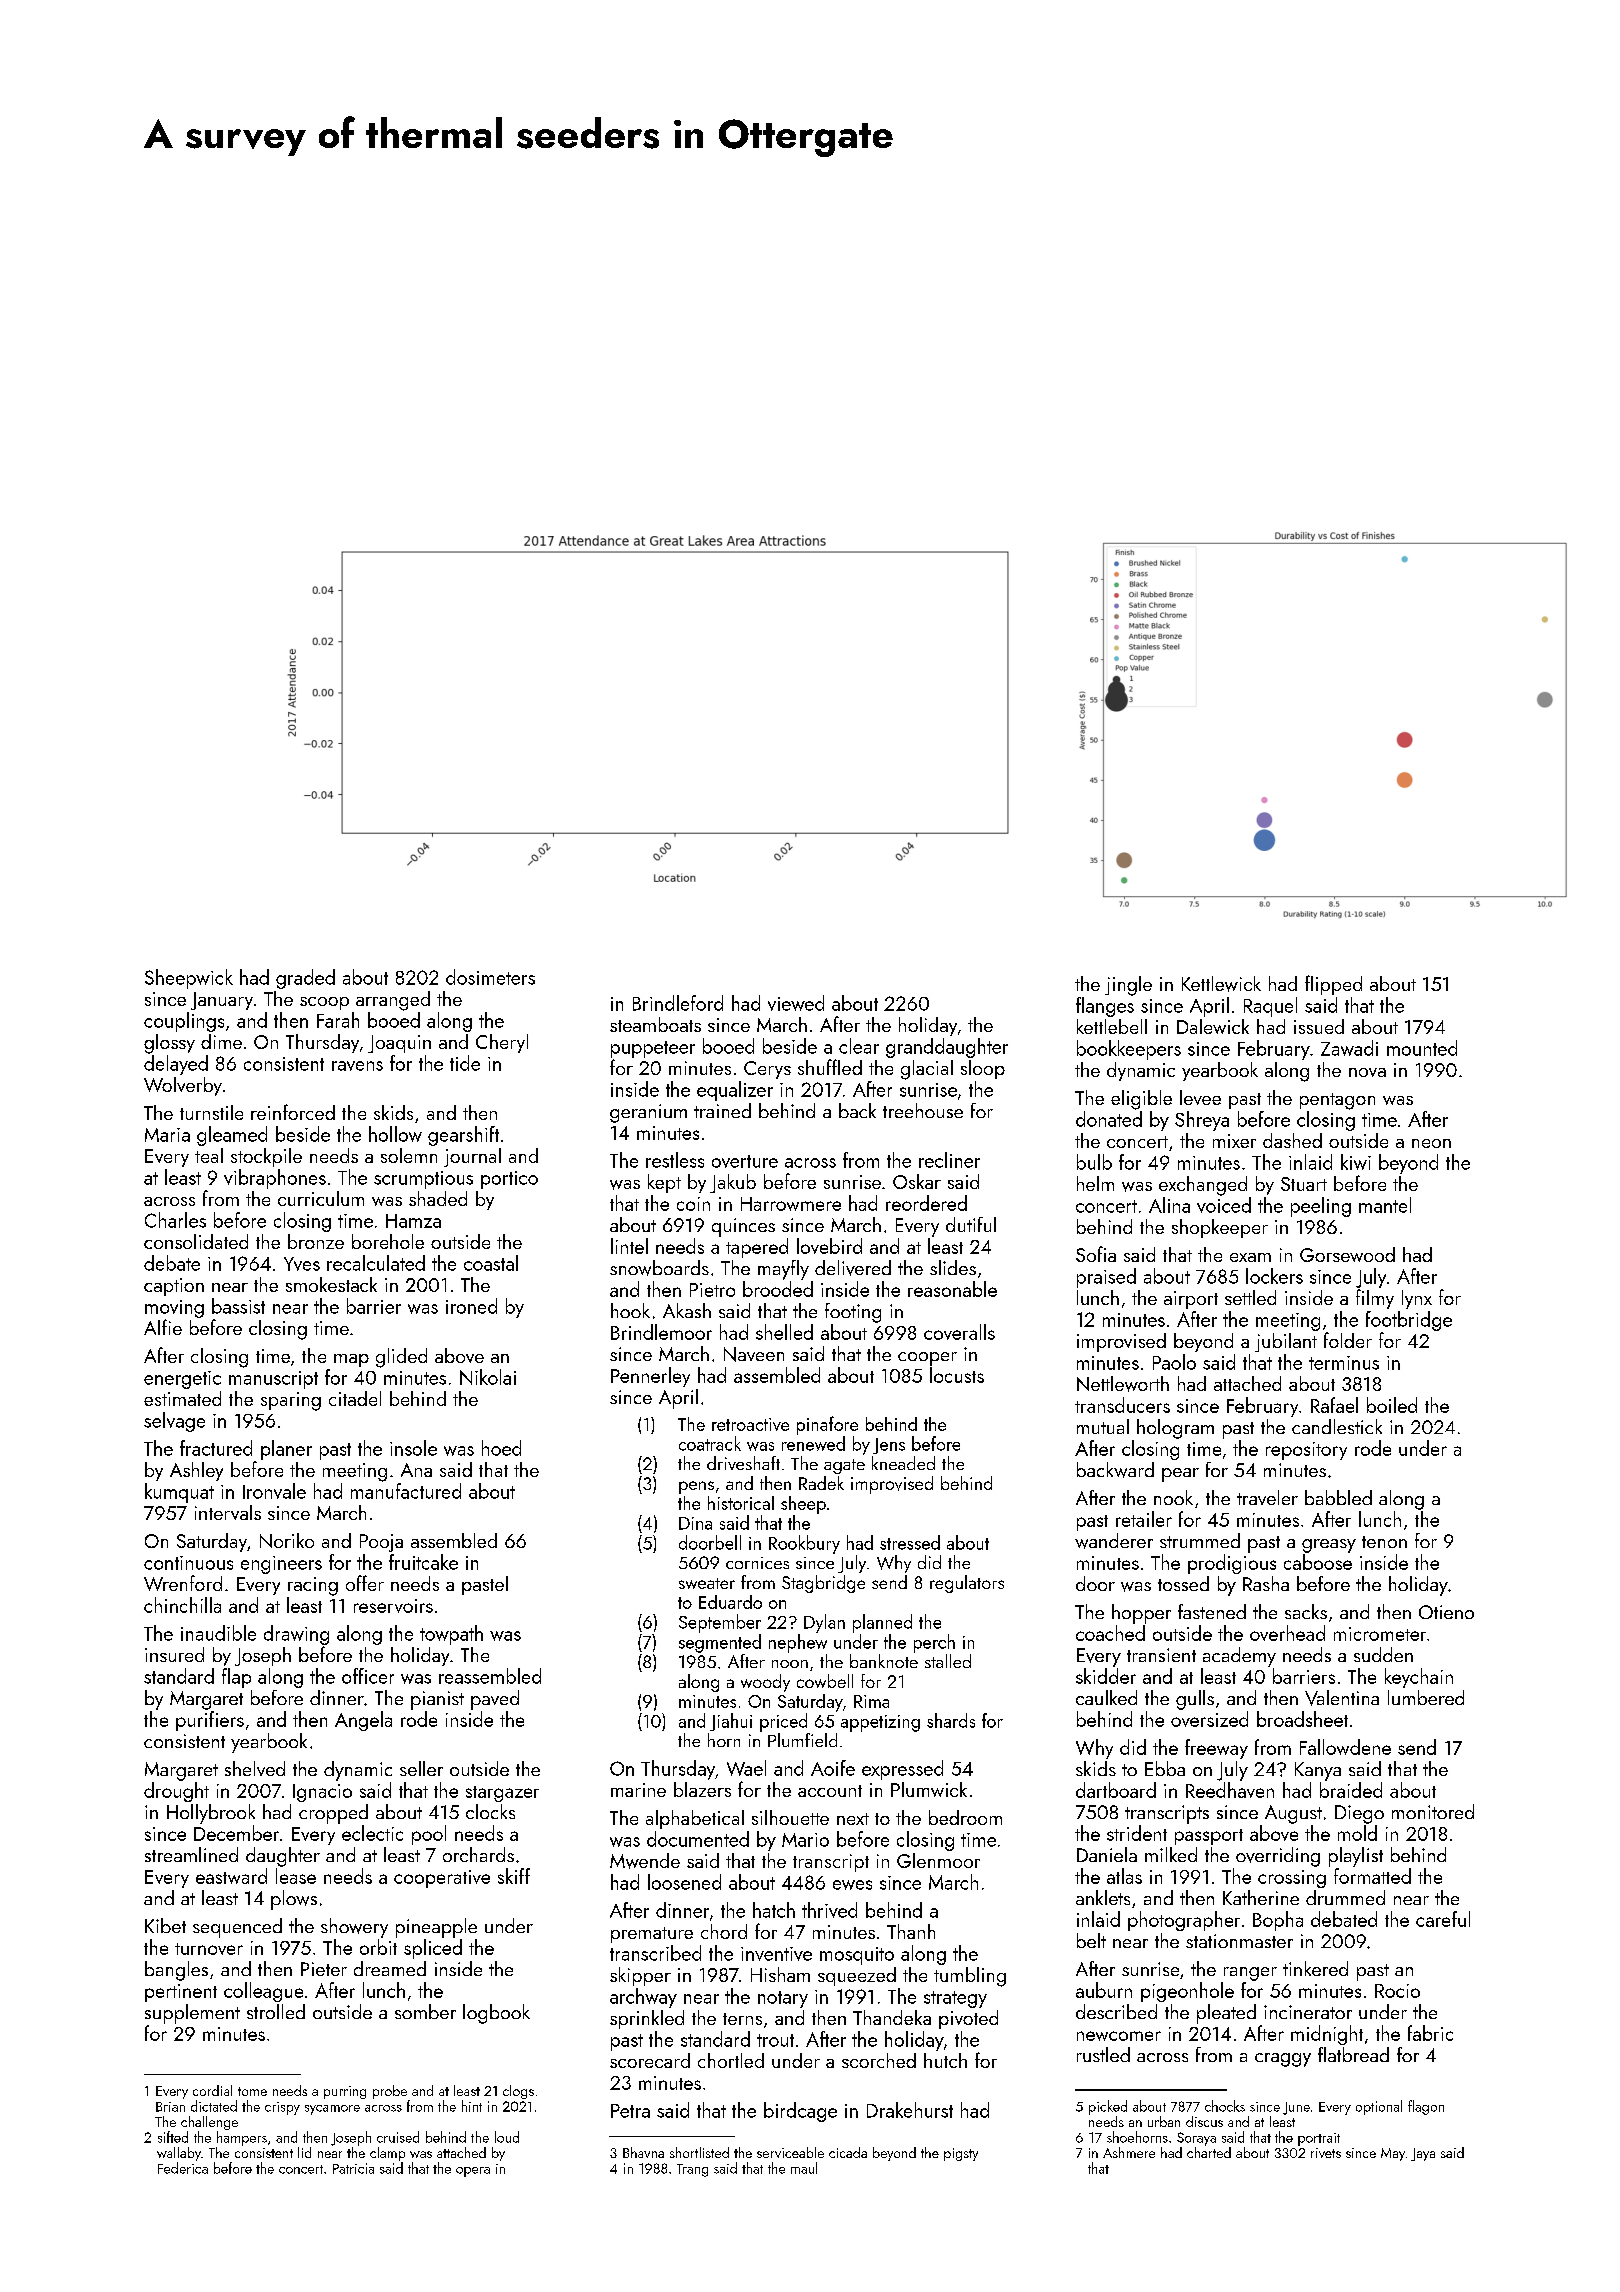 The width and height of the document is (1620, 2292). What do you see at coordinates (1114, 1541) in the document?
I see `wanderer` at bounding box center [1114, 1541].
